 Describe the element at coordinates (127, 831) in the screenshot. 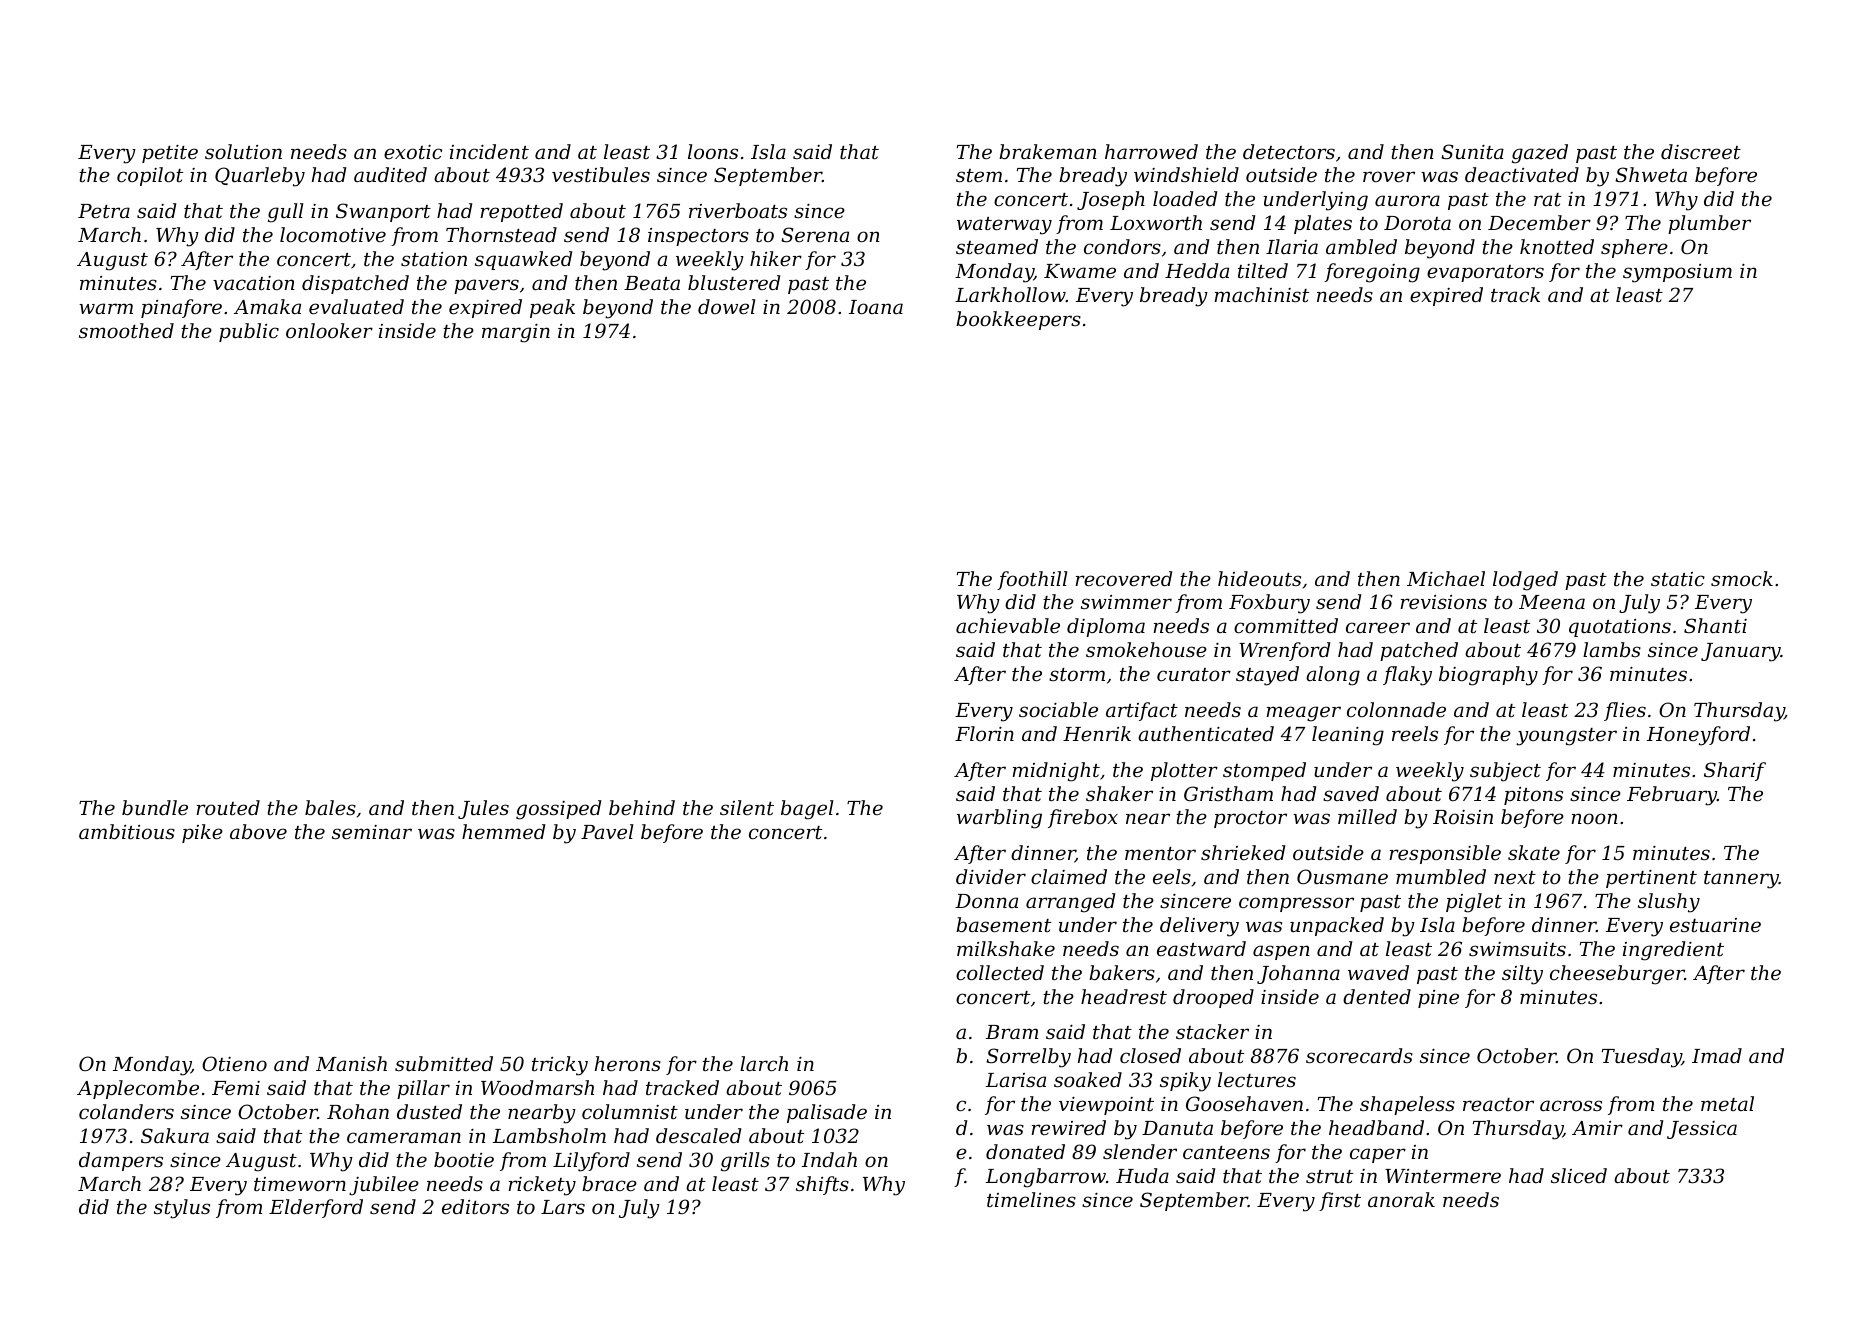

I see `ambitious` at that location.
